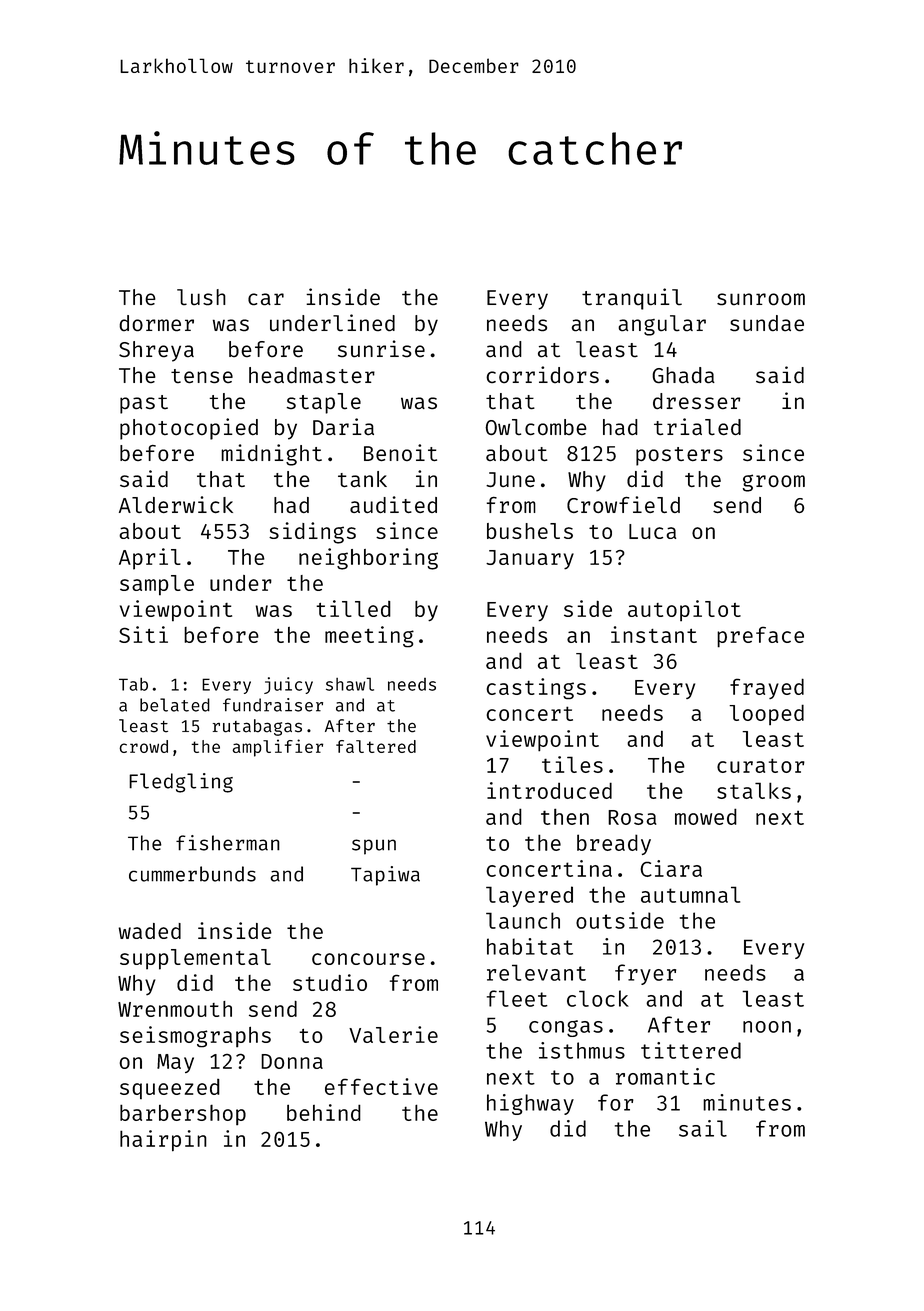 Image resolution: width=924 pixels, height=1311 pixels. What do you see at coordinates (181, 783) in the page?
I see `Fledgling` at bounding box center [181, 783].
